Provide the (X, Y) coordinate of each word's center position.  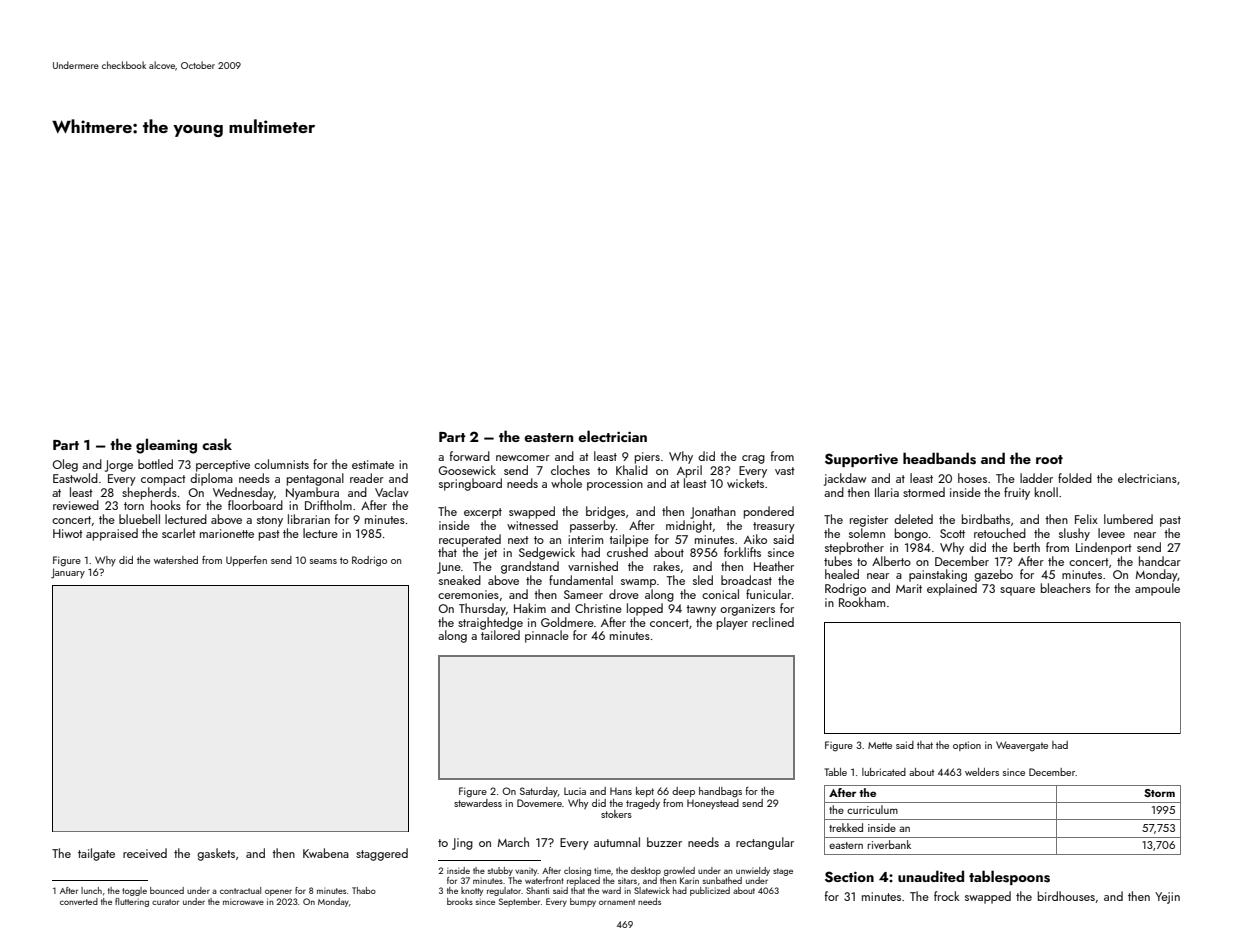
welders (982, 772)
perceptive (223, 466)
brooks (460, 901)
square (1017, 591)
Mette (880, 745)
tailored (500, 635)
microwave (243, 902)
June (449, 568)
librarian (309, 519)
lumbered (1128, 519)
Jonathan (713, 512)
